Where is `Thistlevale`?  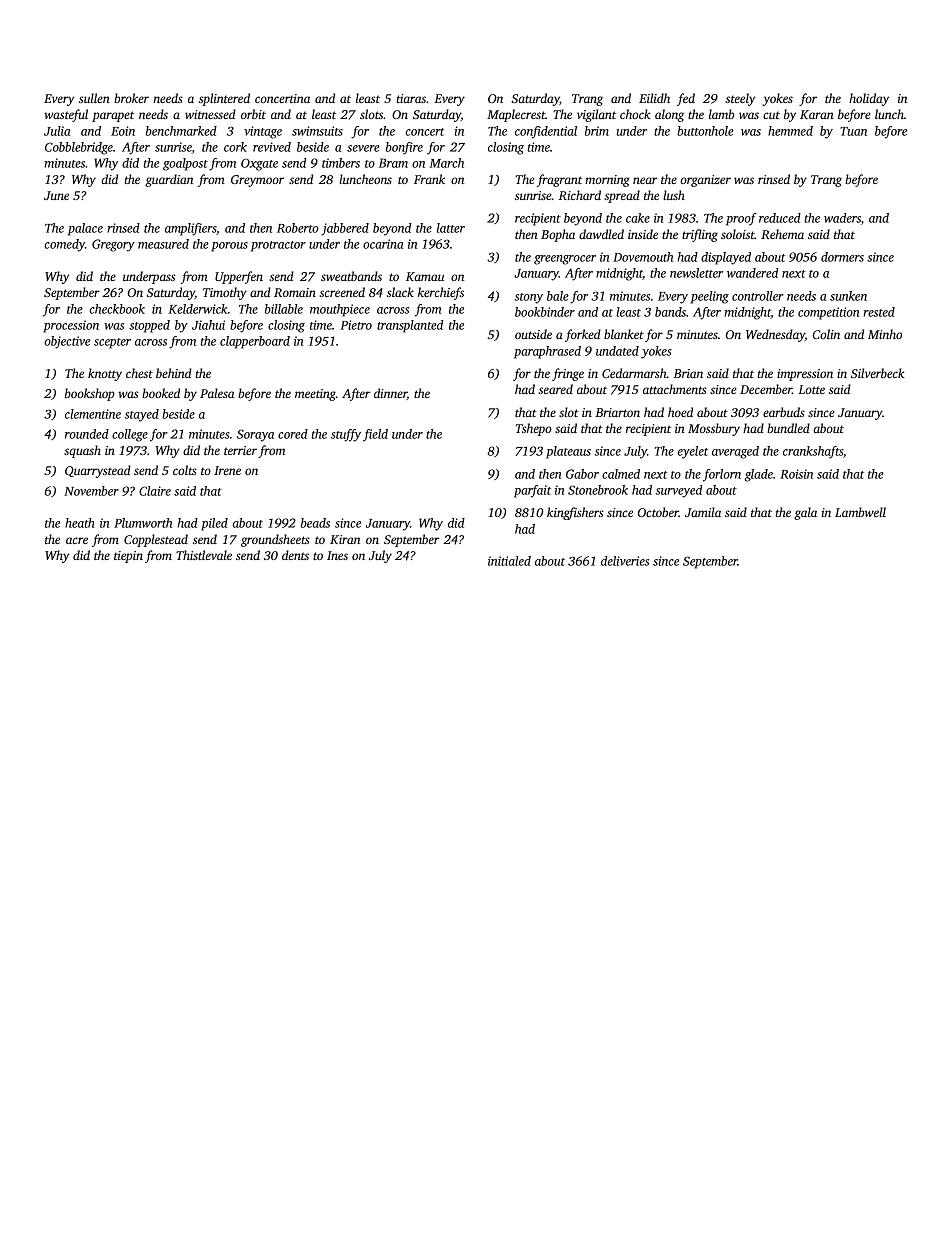
Thistlevale is located at coordinates (204, 555).
